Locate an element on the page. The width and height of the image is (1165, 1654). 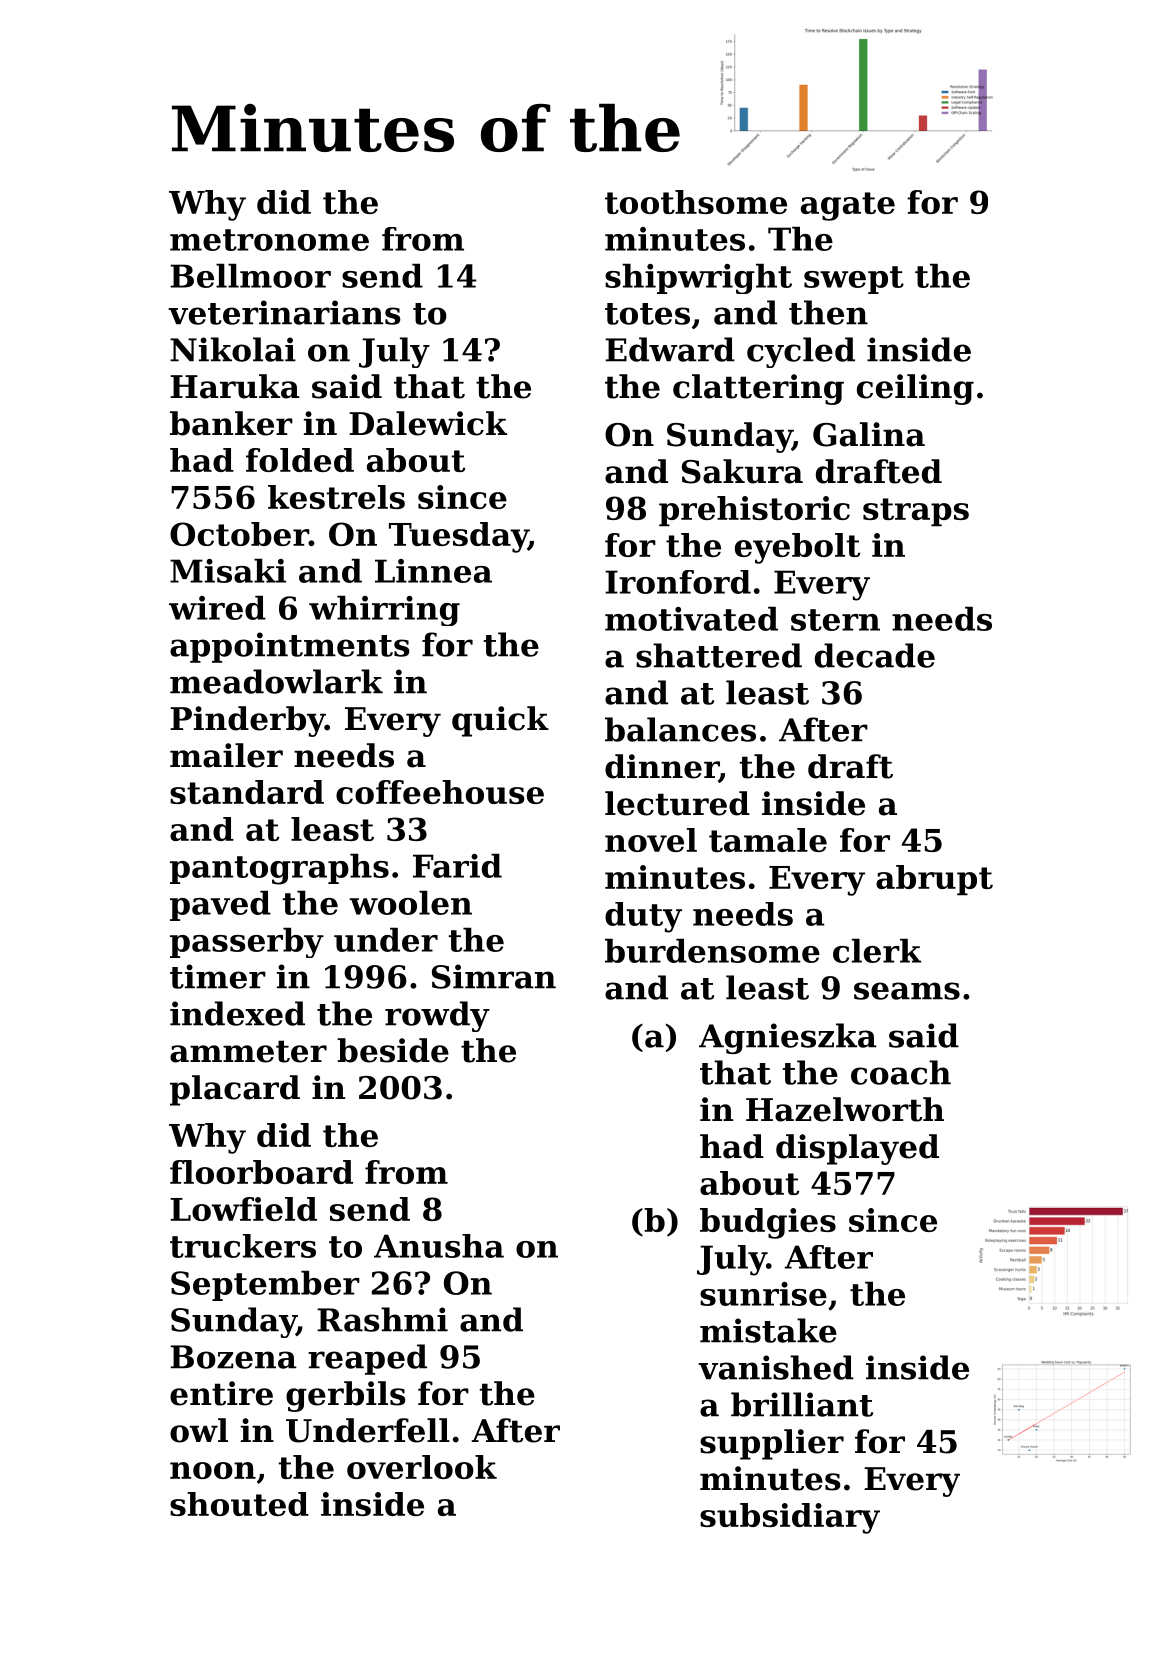
ammeter is located at coordinates (248, 1051).
